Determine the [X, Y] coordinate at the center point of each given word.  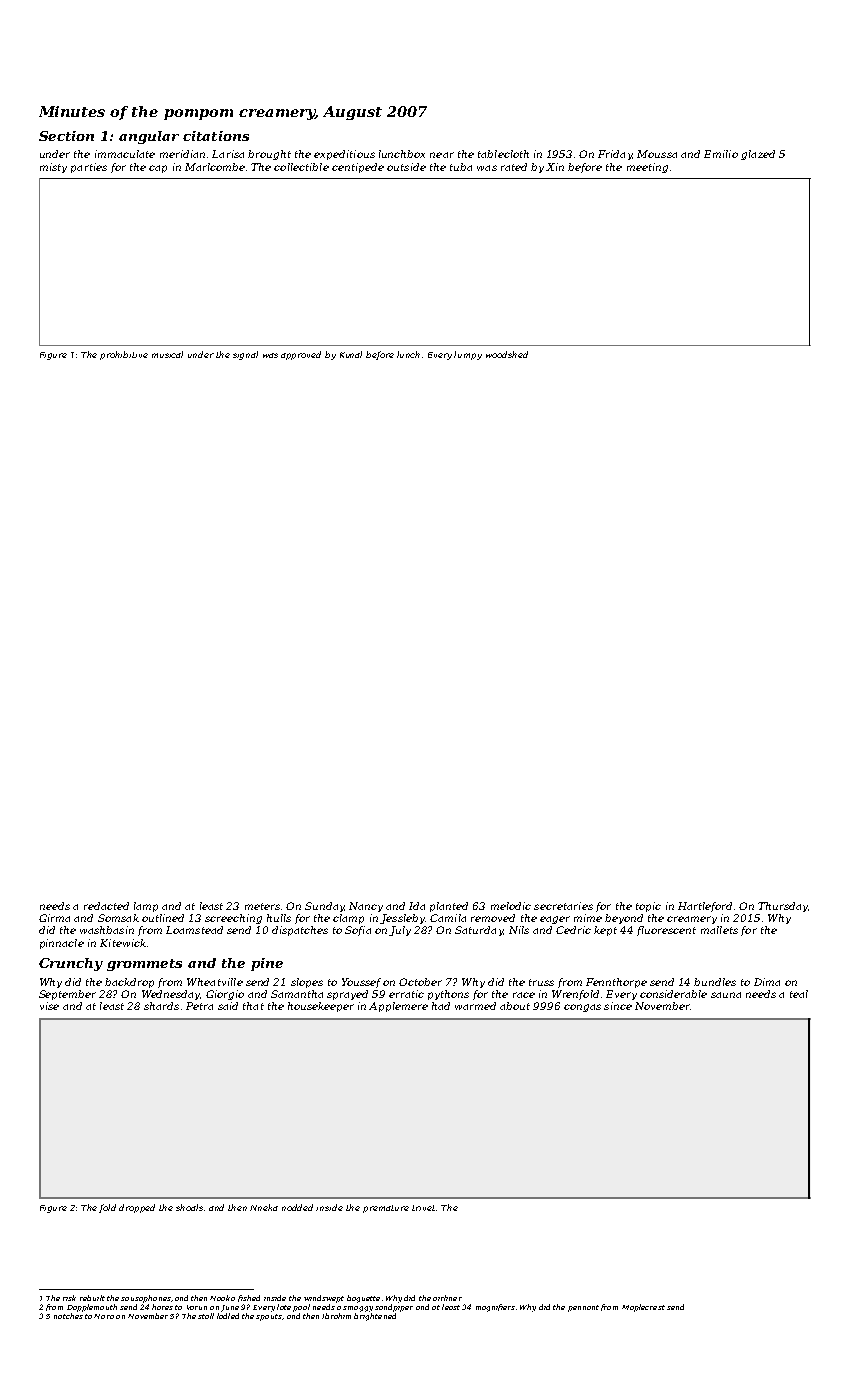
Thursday [783, 907]
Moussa [657, 154]
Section [66, 136]
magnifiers [495, 1308]
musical [167, 354]
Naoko [222, 1298]
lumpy [468, 355]
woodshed [507, 354]
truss [541, 982]
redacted [106, 906]
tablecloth [503, 154]
